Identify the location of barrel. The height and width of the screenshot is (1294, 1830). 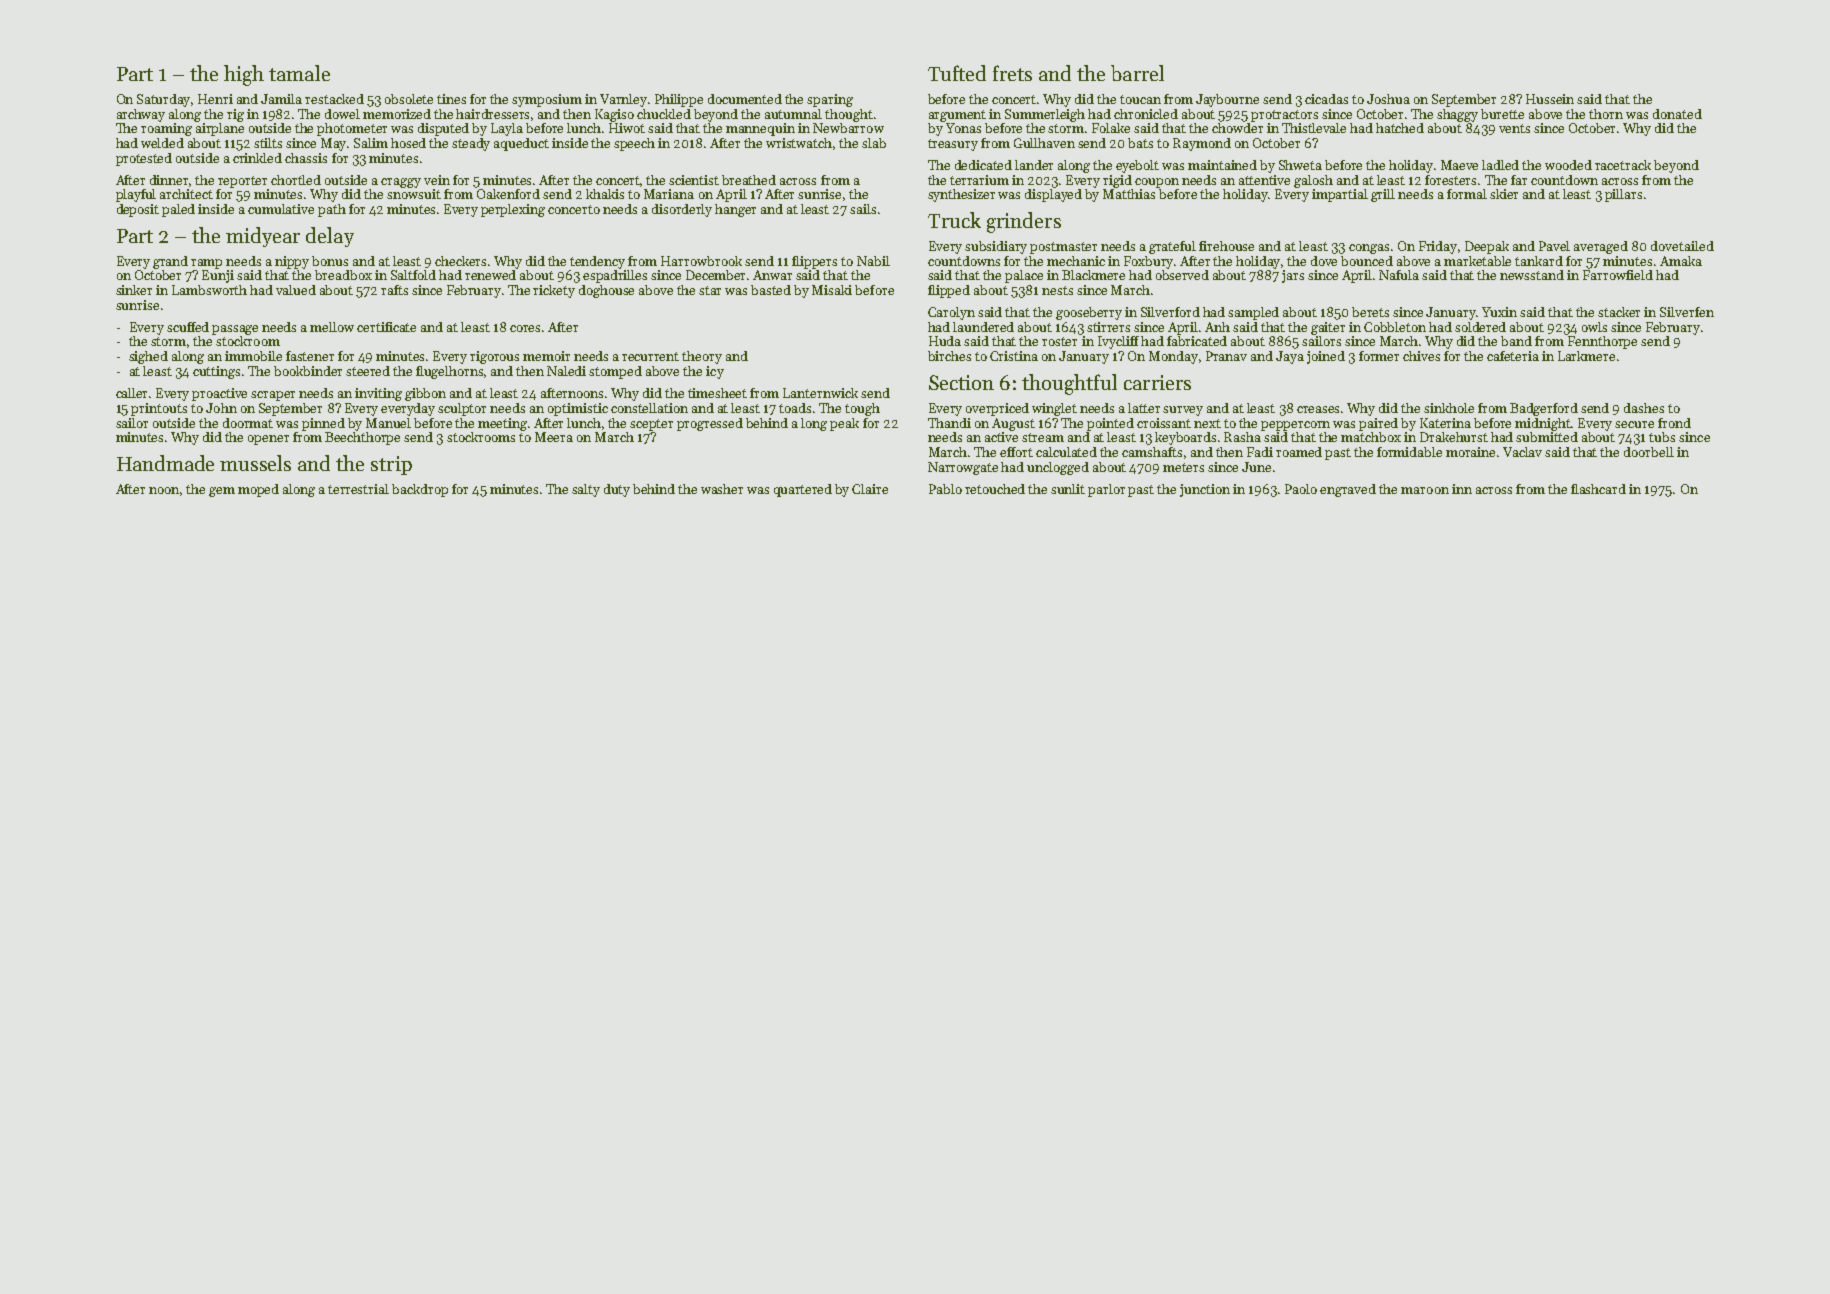
(1137, 73).
